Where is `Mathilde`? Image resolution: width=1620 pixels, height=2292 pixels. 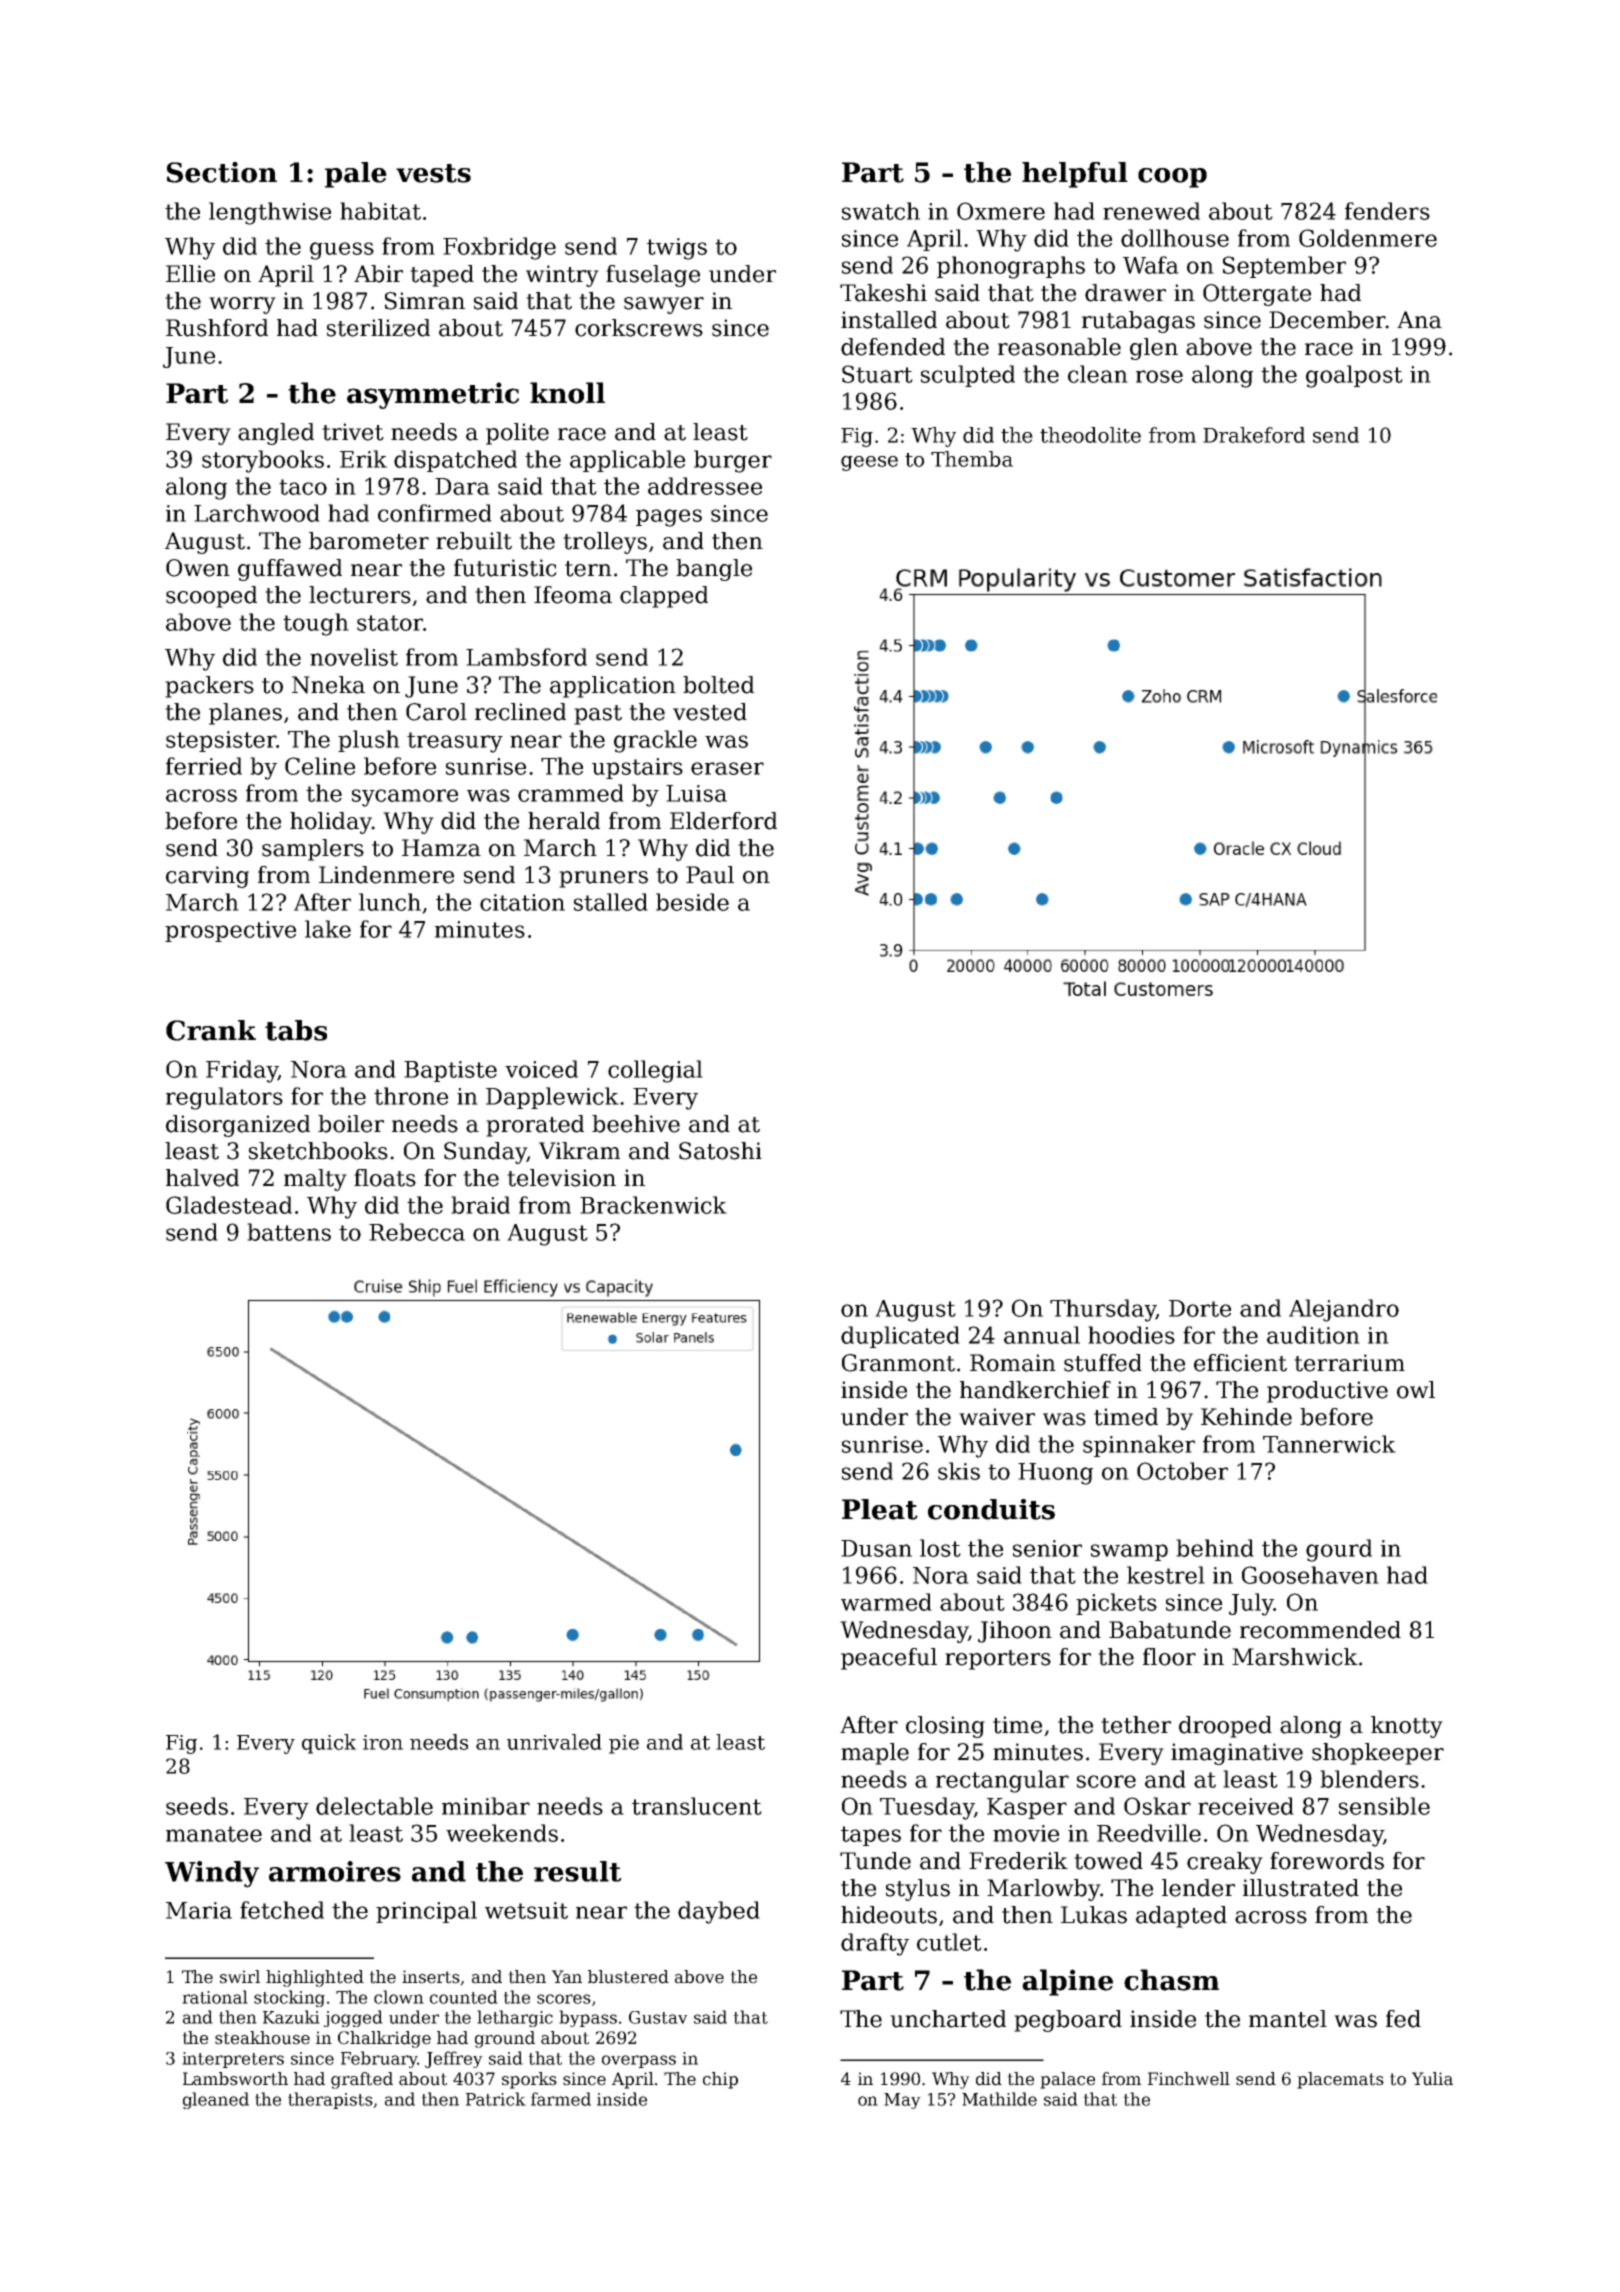 Mathilde is located at coordinates (999, 2099).
